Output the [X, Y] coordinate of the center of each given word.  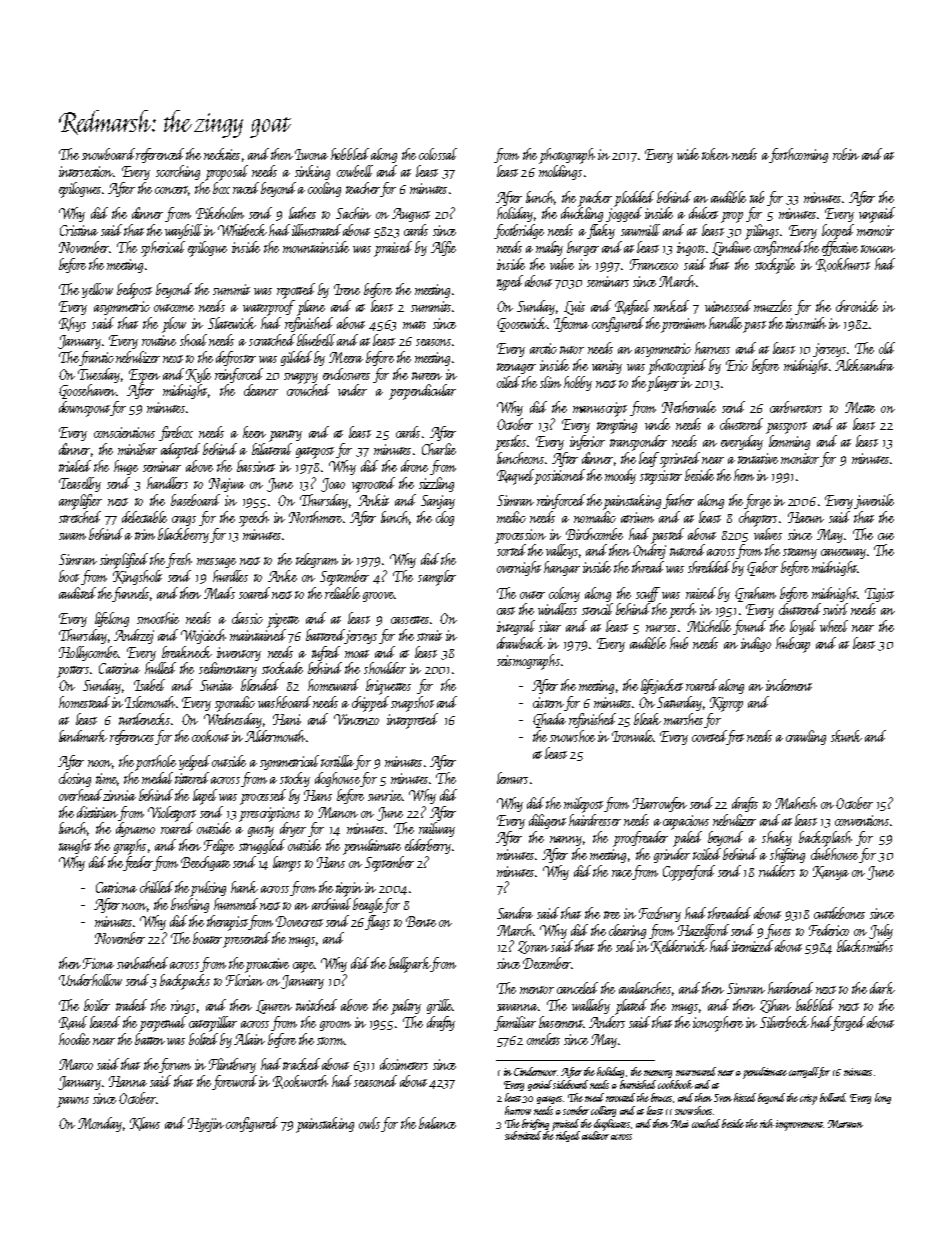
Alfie [443, 248]
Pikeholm [220, 213]
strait [429, 635]
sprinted [680, 460]
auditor [595, 1135]
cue [886, 536]
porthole [155, 763]
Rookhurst [843, 265]
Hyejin [206, 1125]
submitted [523, 1135]
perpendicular [422, 392]
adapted [180, 451]
